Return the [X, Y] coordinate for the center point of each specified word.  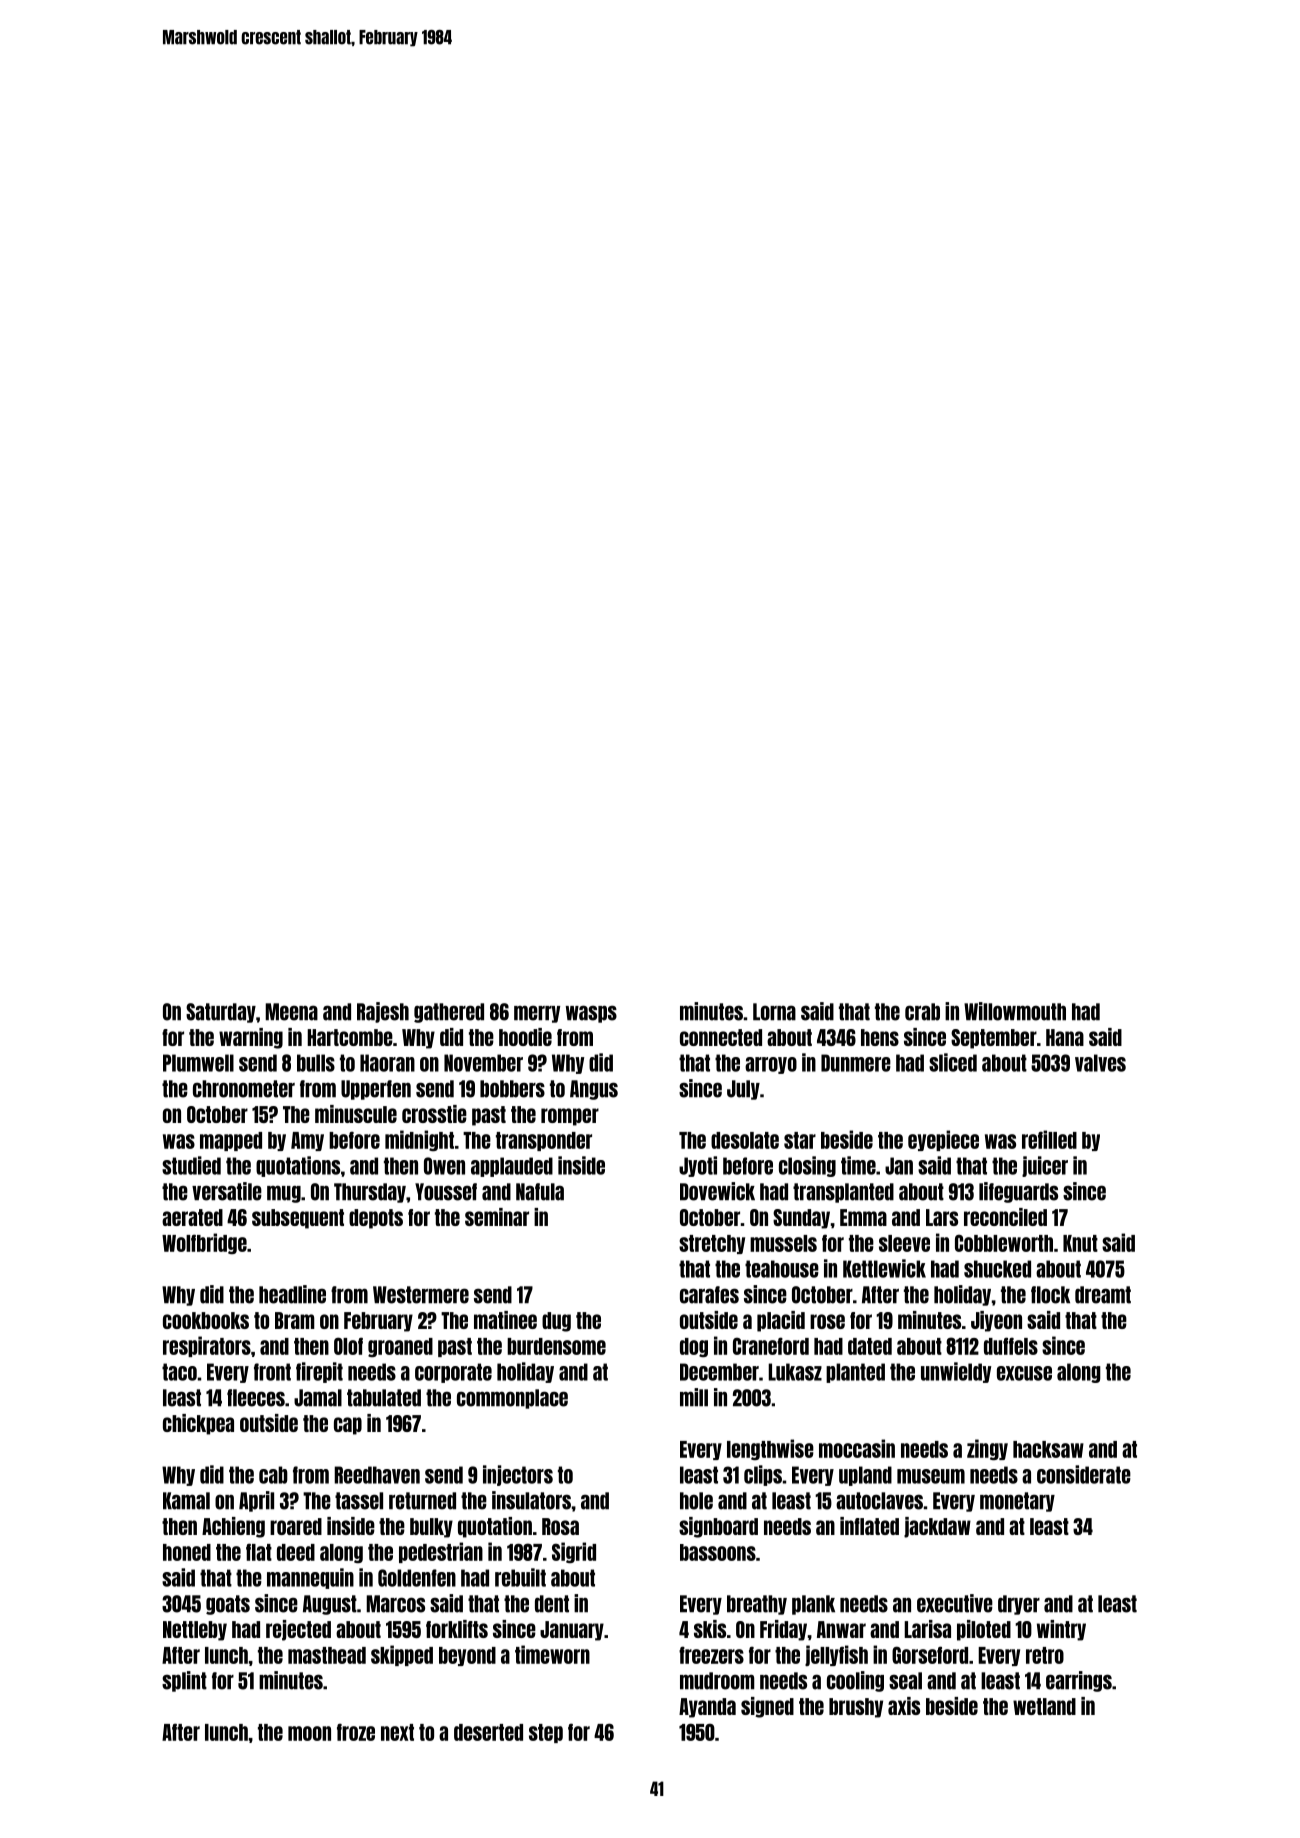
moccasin [857, 1448]
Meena [291, 1012]
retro [1045, 1655]
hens [880, 1037]
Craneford [771, 1346]
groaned [400, 1347]
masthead [327, 1655]
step [546, 1733]
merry [537, 1014]
